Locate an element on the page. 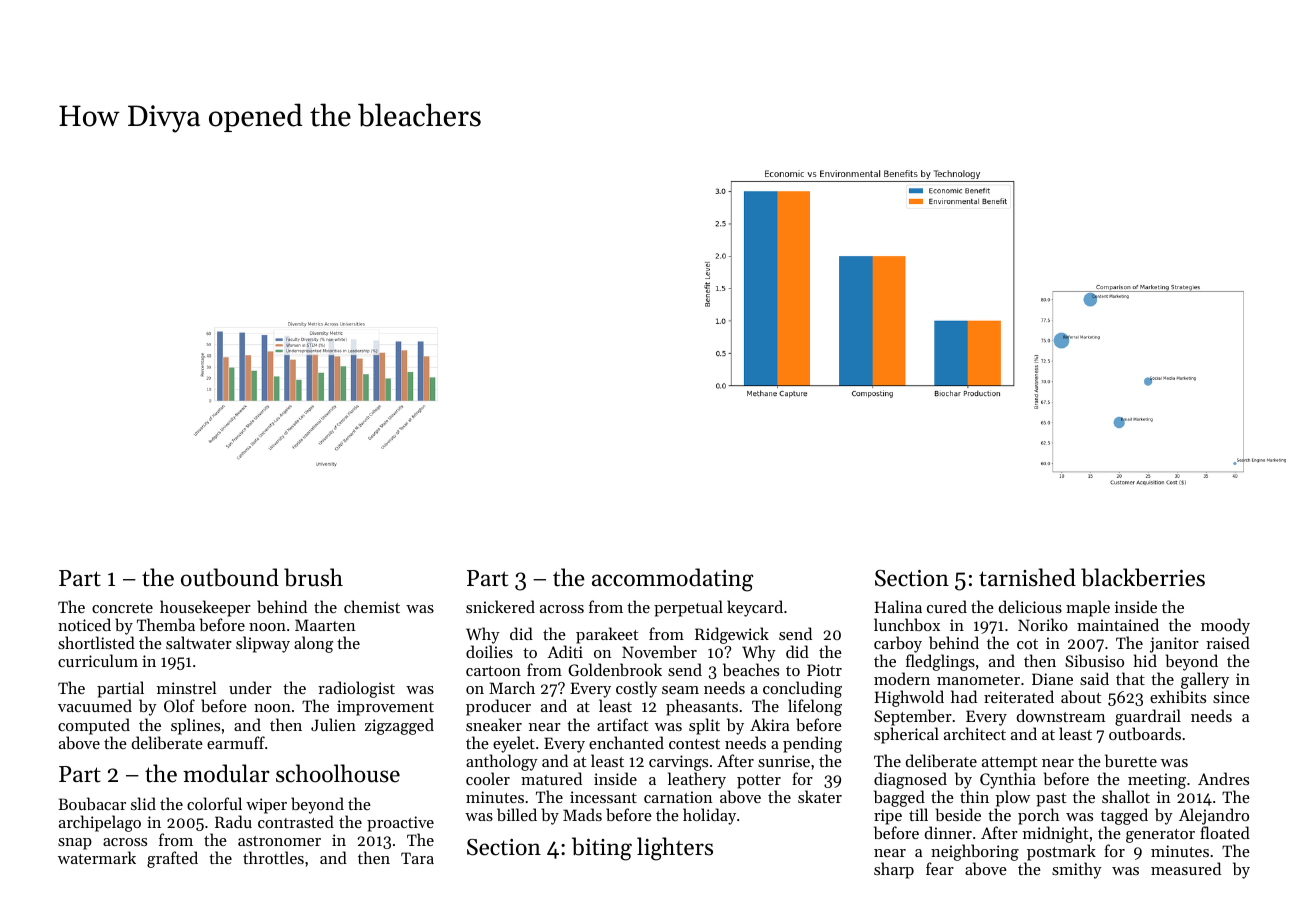 The width and height of the document is (1308, 924). sharp is located at coordinates (894, 870).
